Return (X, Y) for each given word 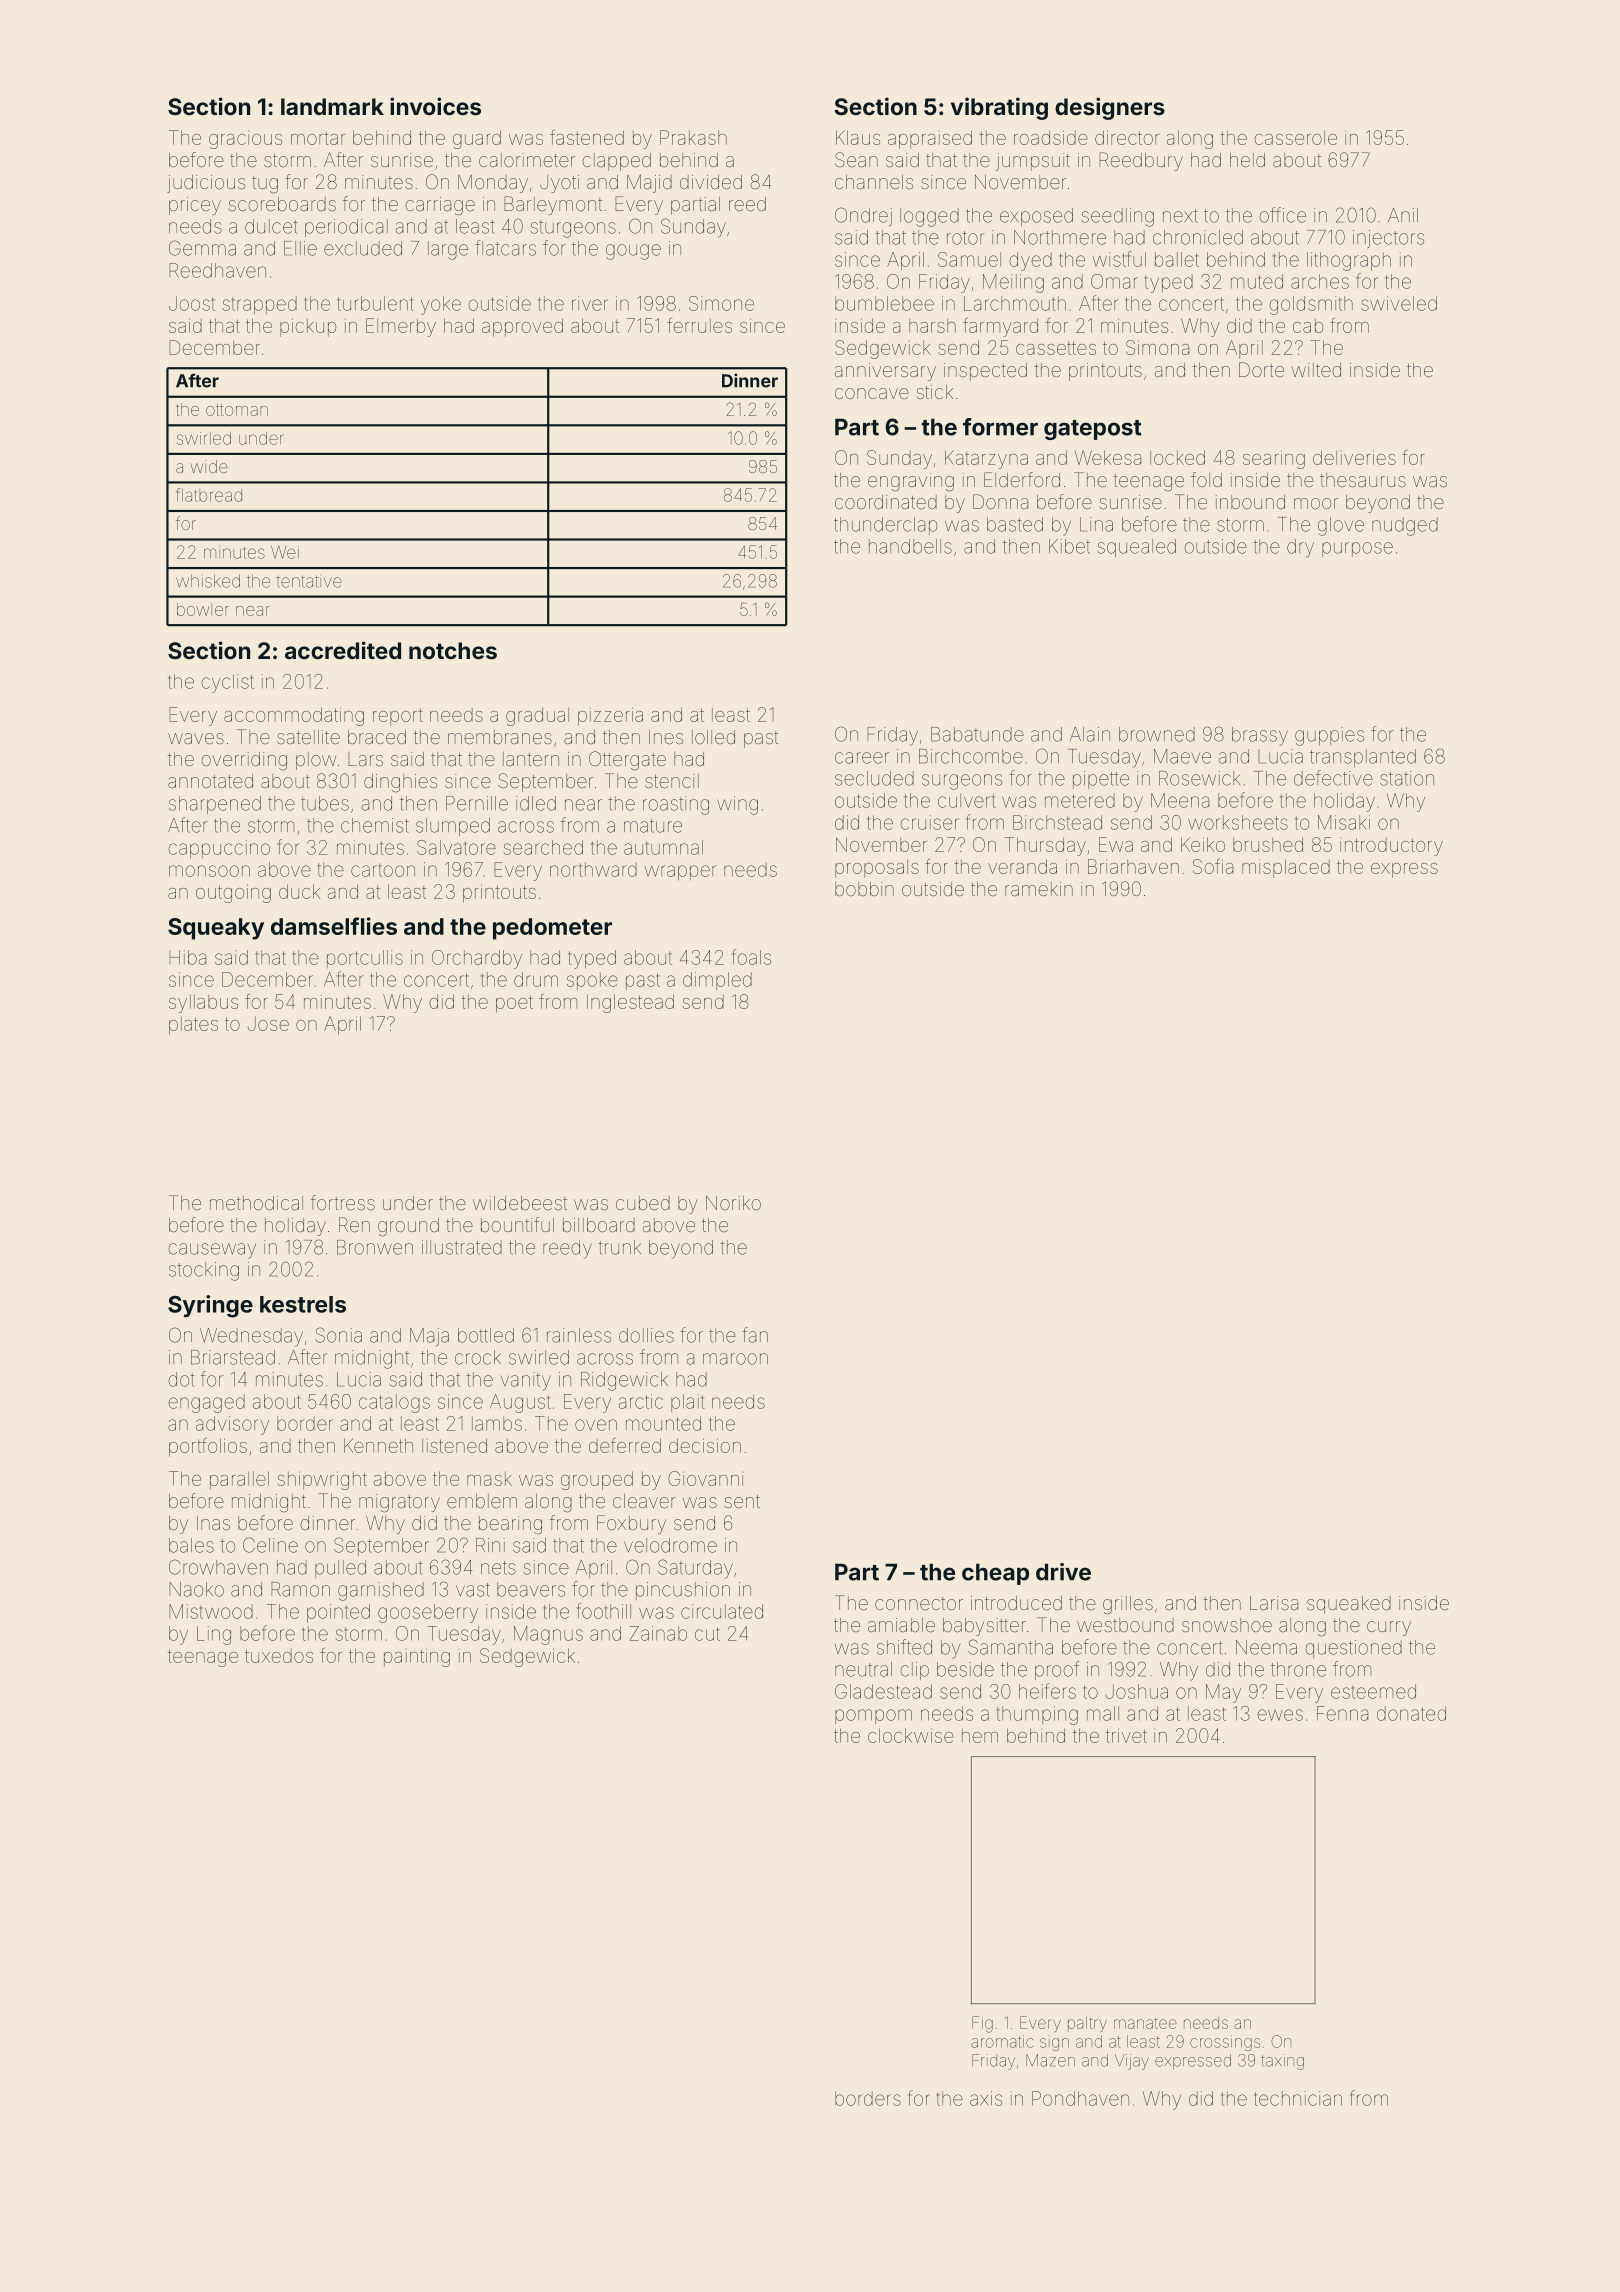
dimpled (717, 981)
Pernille (477, 803)
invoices (435, 106)
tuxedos (279, 1656)
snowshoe (1227, 1625)
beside (965, 1669)
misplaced (1286, 868)
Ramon (300, 1589)
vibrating (999, 108)
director (1127, 137)
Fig (982, 2024)
